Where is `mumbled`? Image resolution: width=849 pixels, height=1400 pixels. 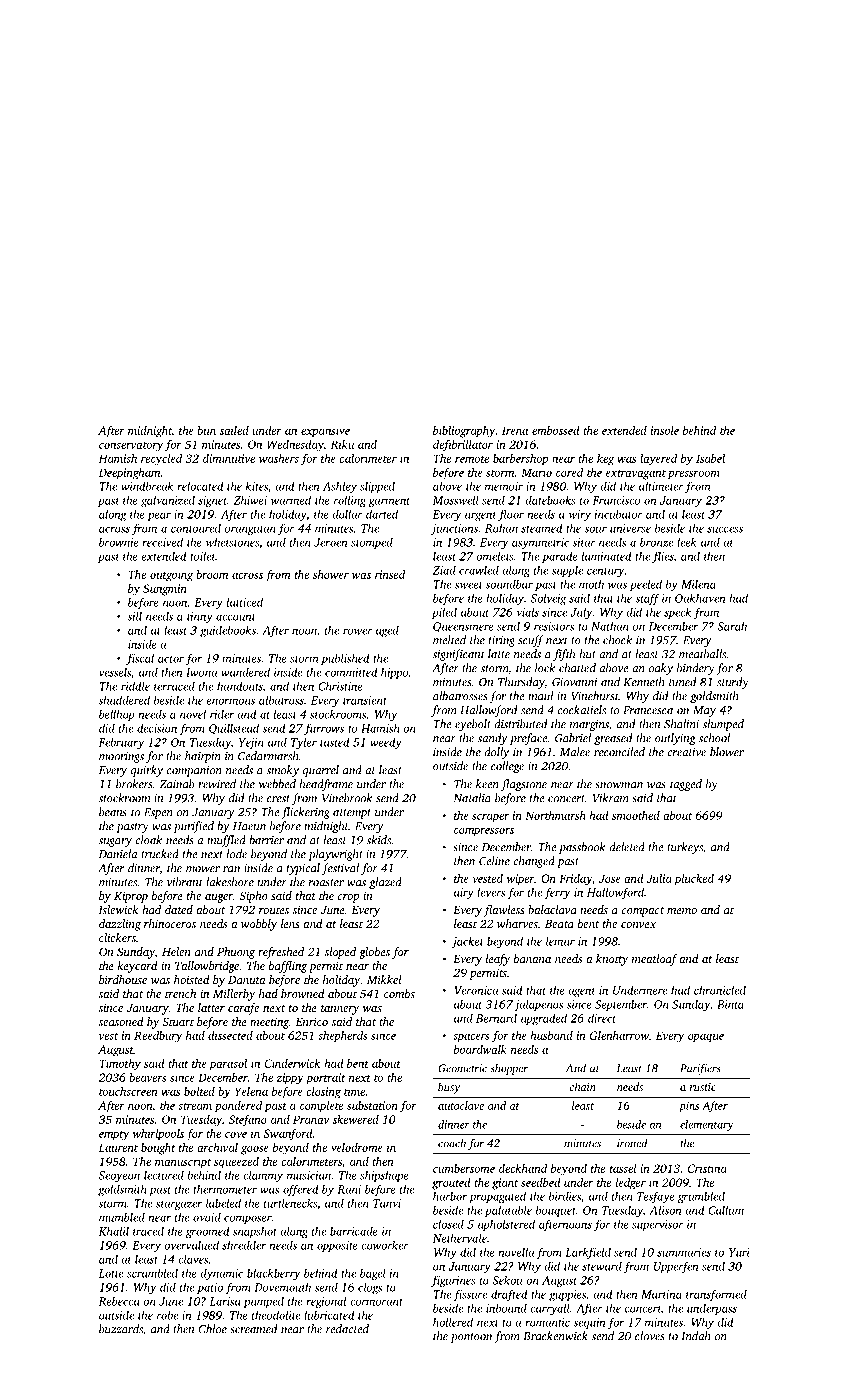 mumbled is located at coordinates (122, 1217).
